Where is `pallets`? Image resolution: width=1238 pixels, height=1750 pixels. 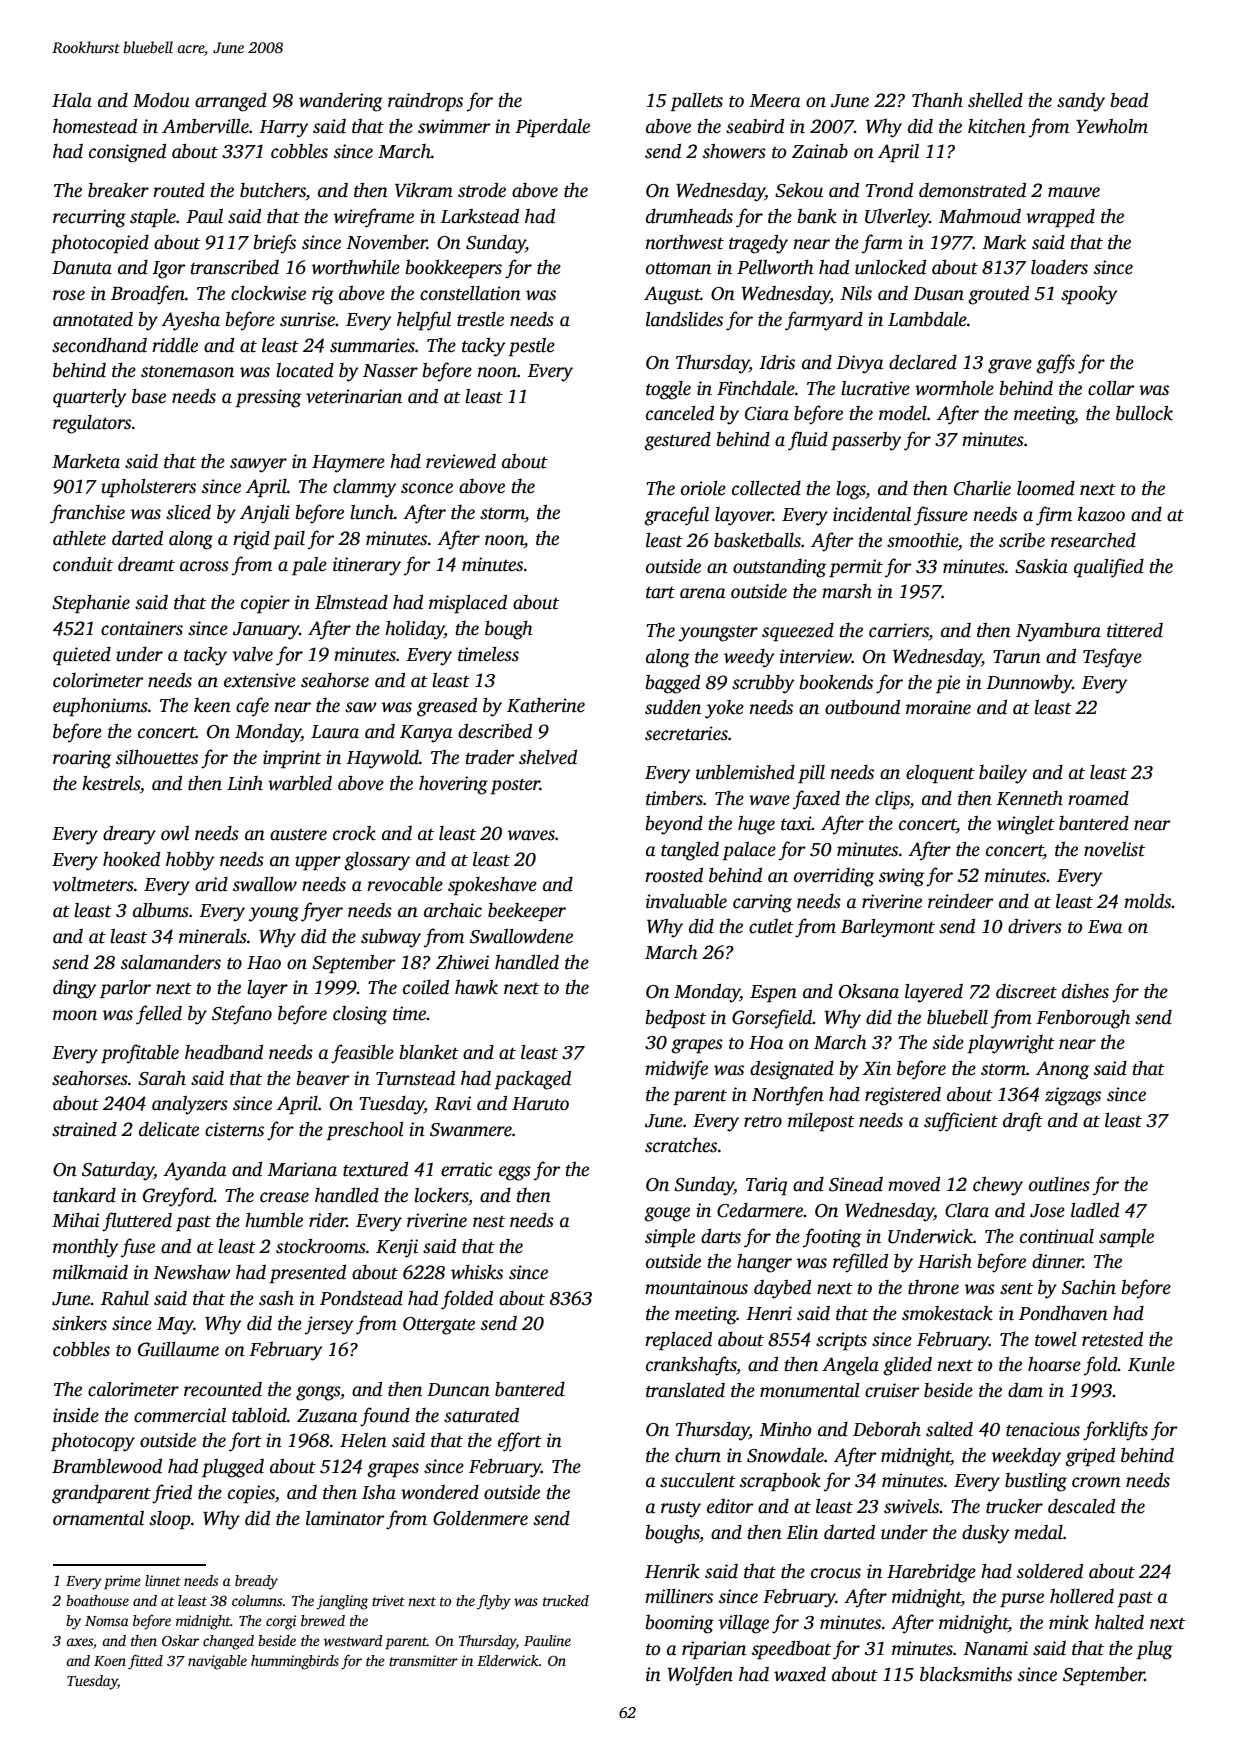
pallets is located at coordinates (696, 102).
